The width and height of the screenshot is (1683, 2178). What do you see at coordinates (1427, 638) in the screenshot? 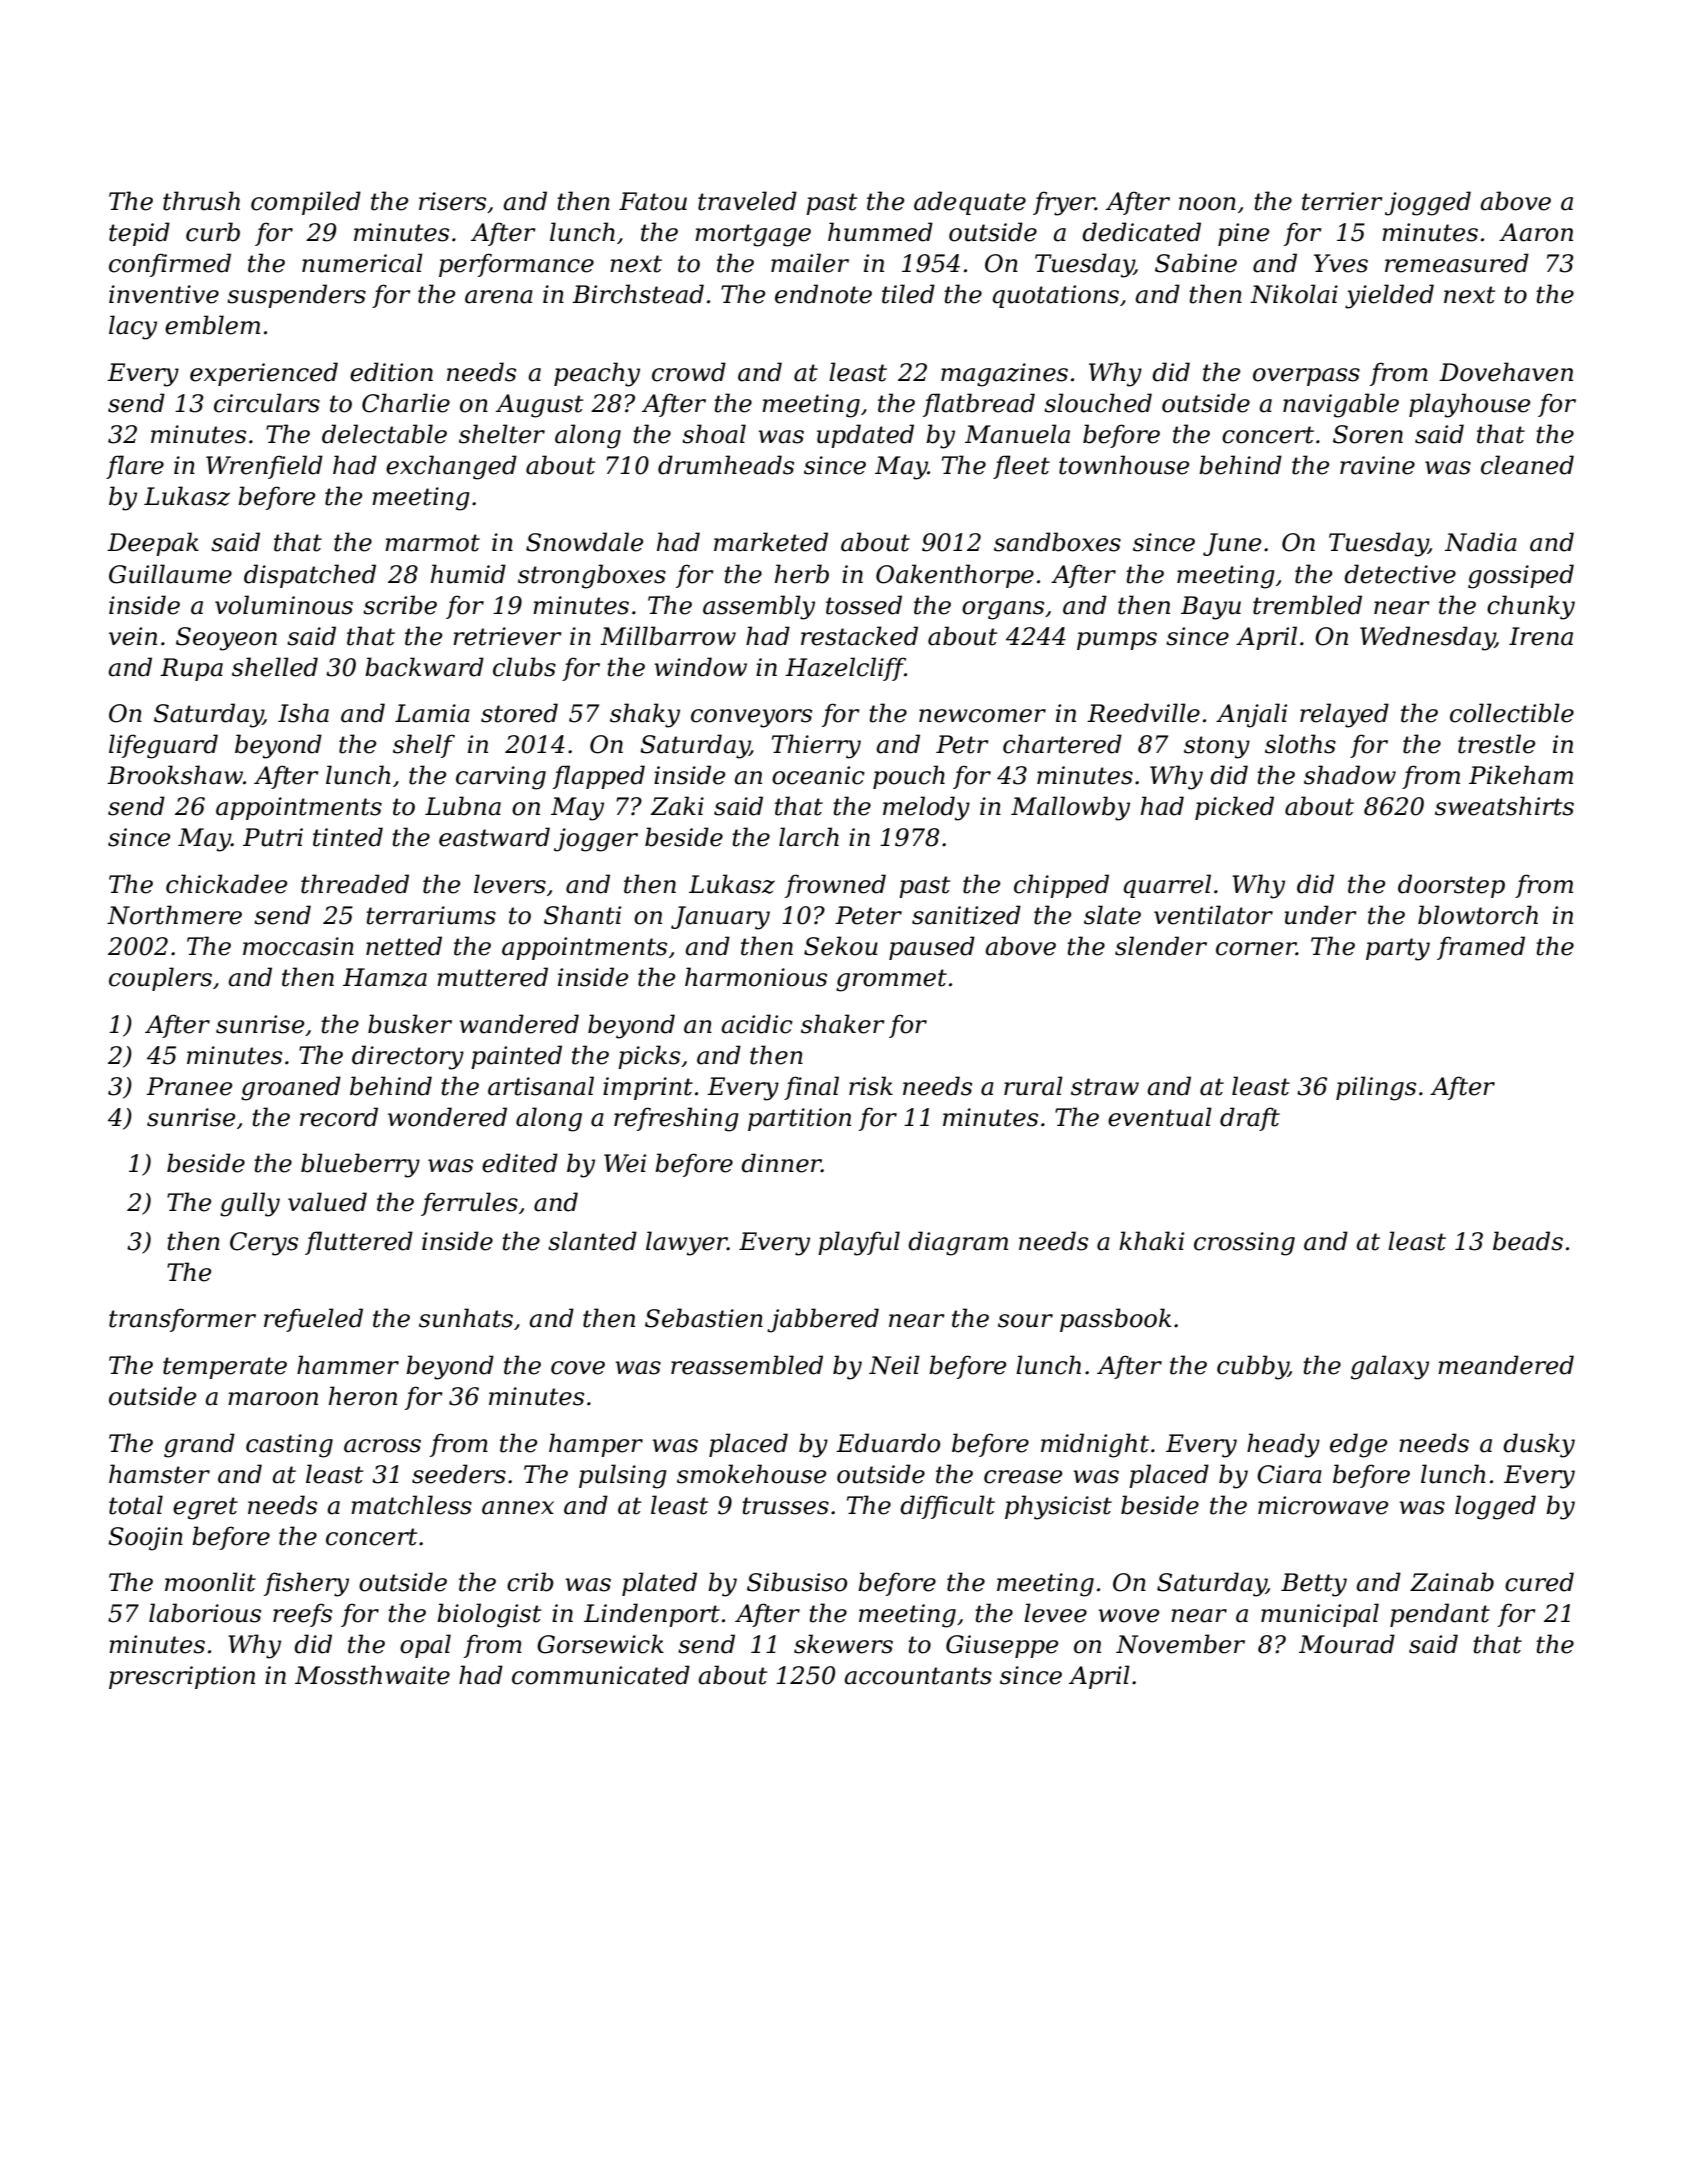
I see `Wednesday` at bounding box center [1427, 638].
